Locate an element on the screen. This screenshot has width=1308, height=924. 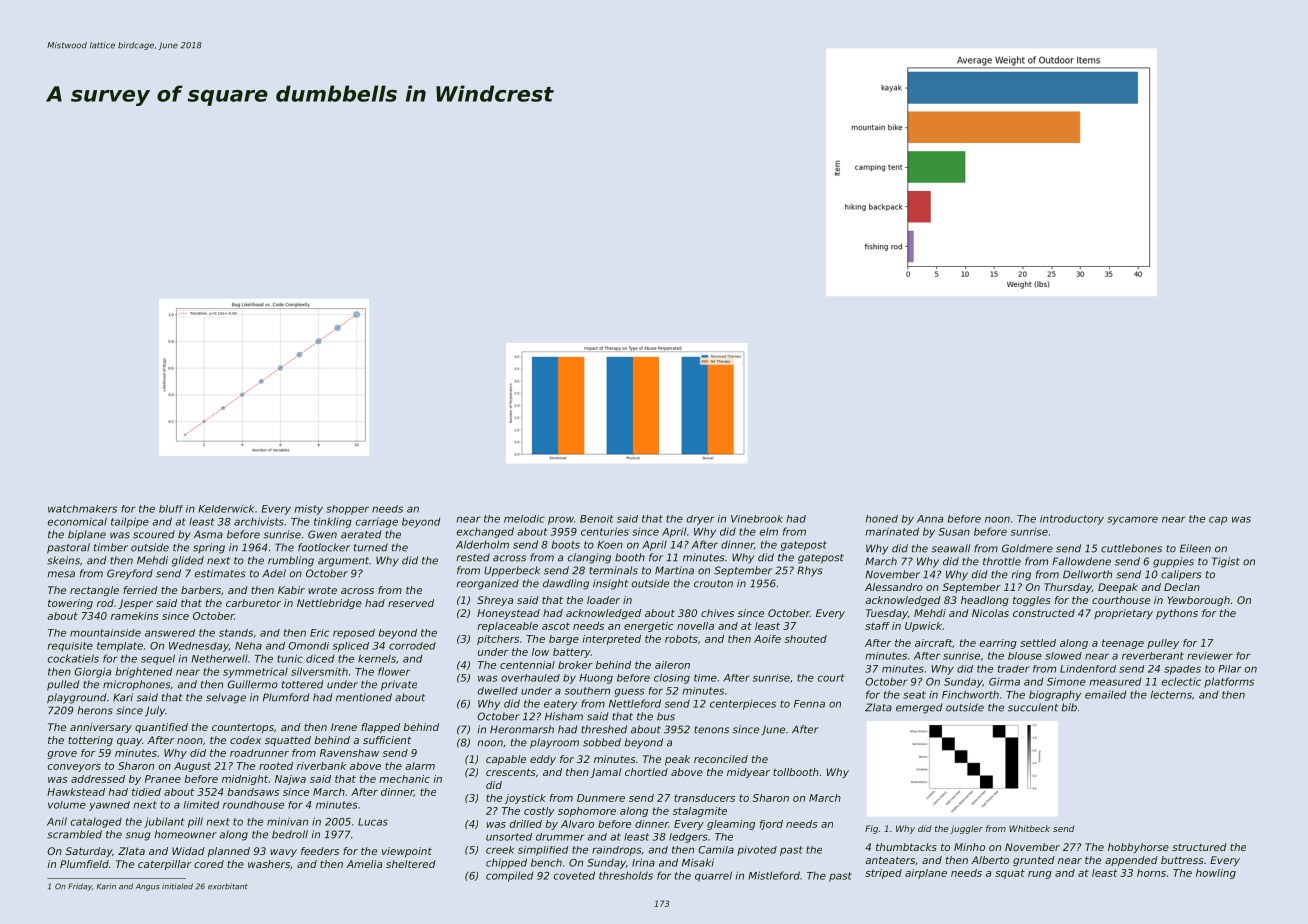
stands is located at coordinates (236, 633).
